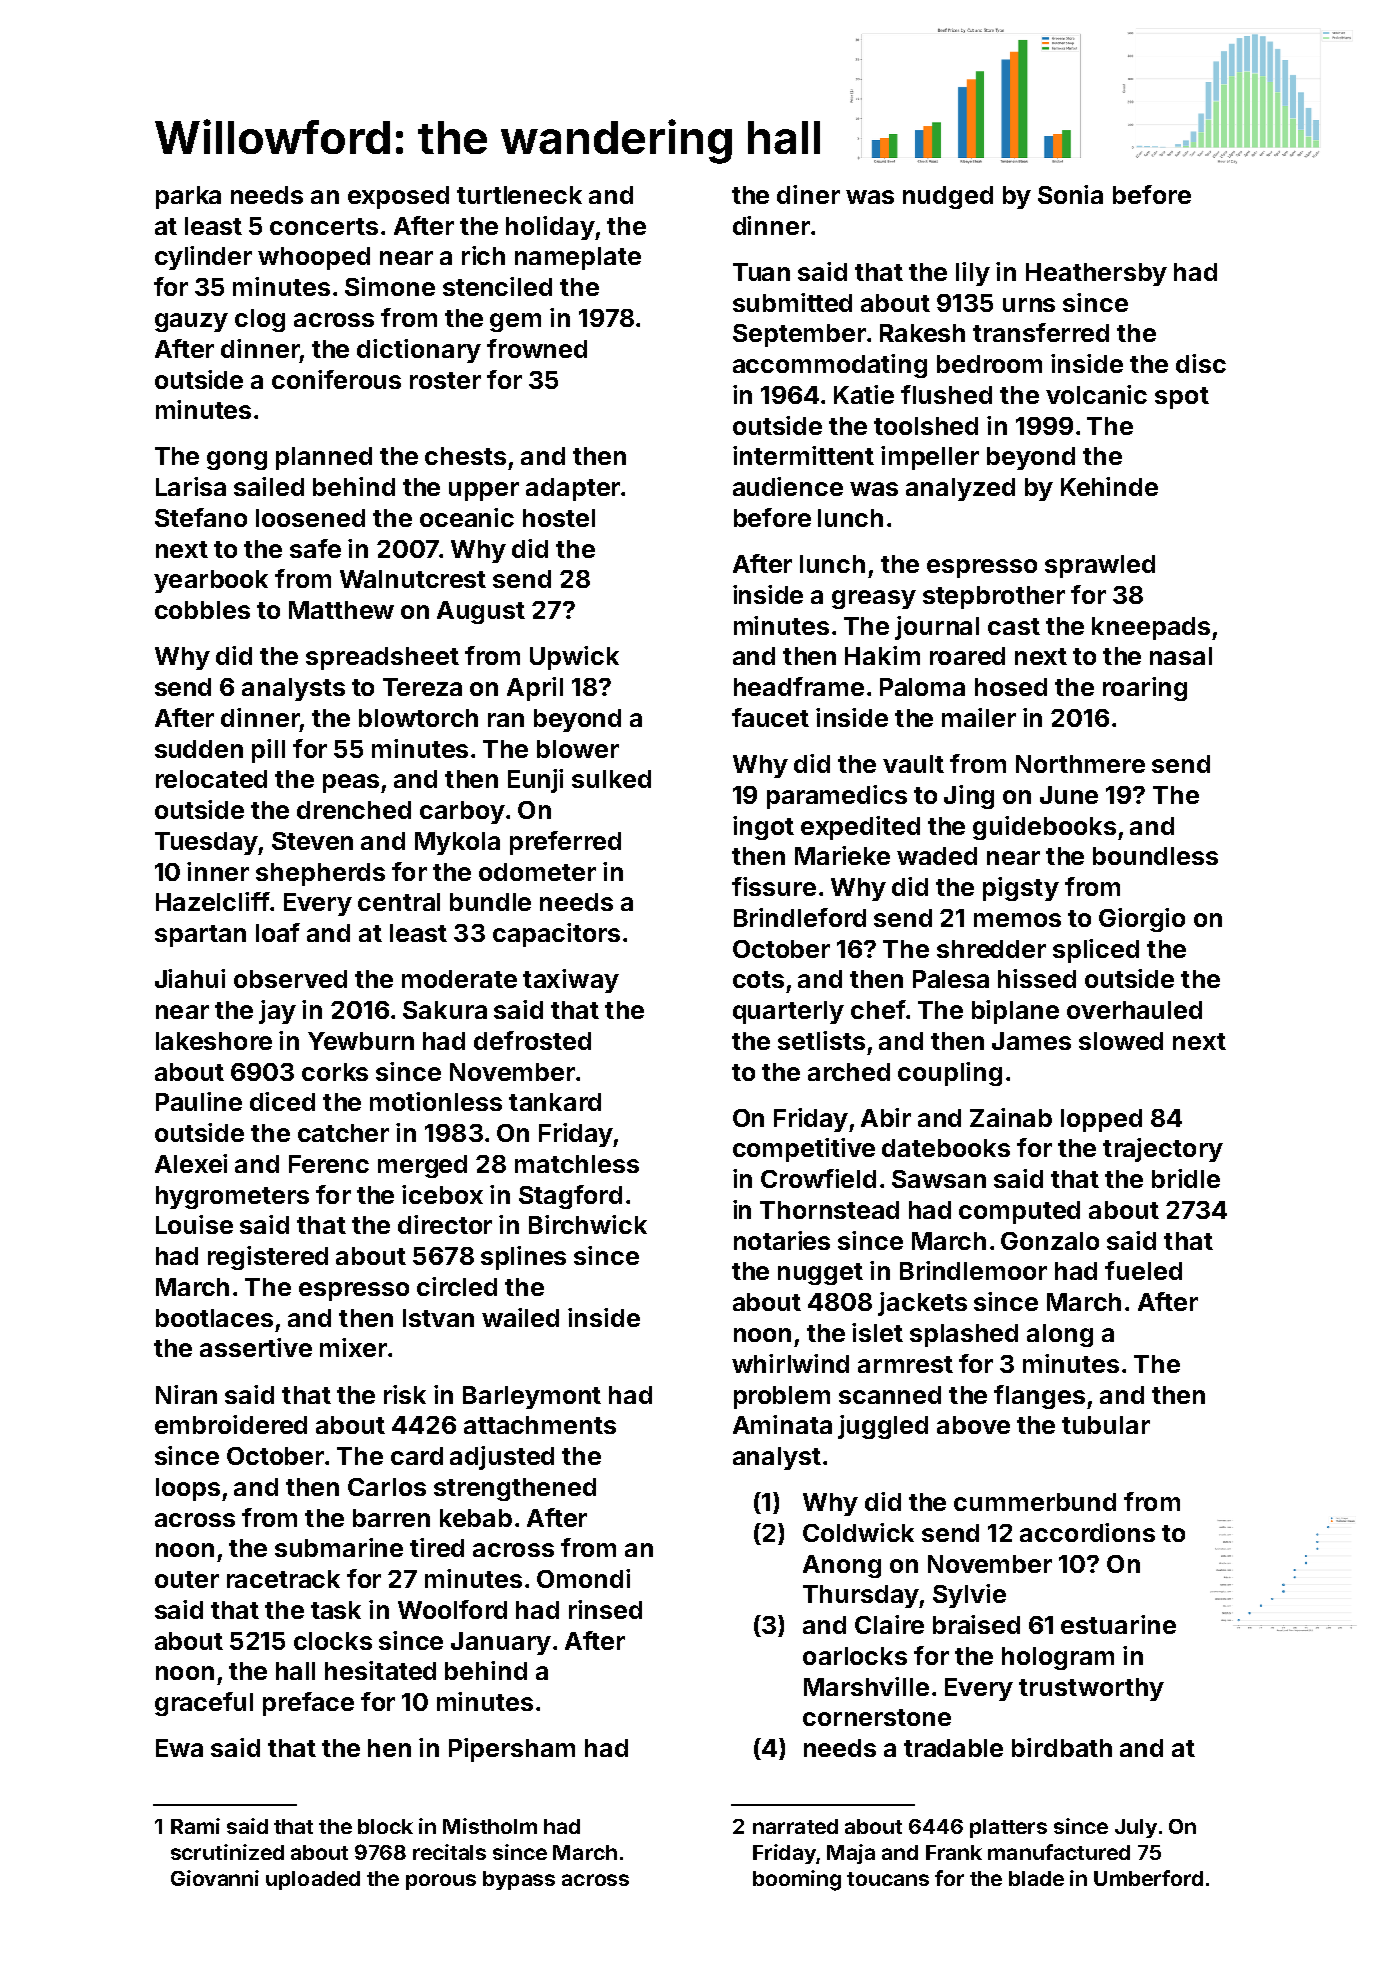 The height and width of the screenshot is (1969, 1386). Describe the element at coordinates (939, 1179) in the screenshot. I see `Sawsan` at that location.
